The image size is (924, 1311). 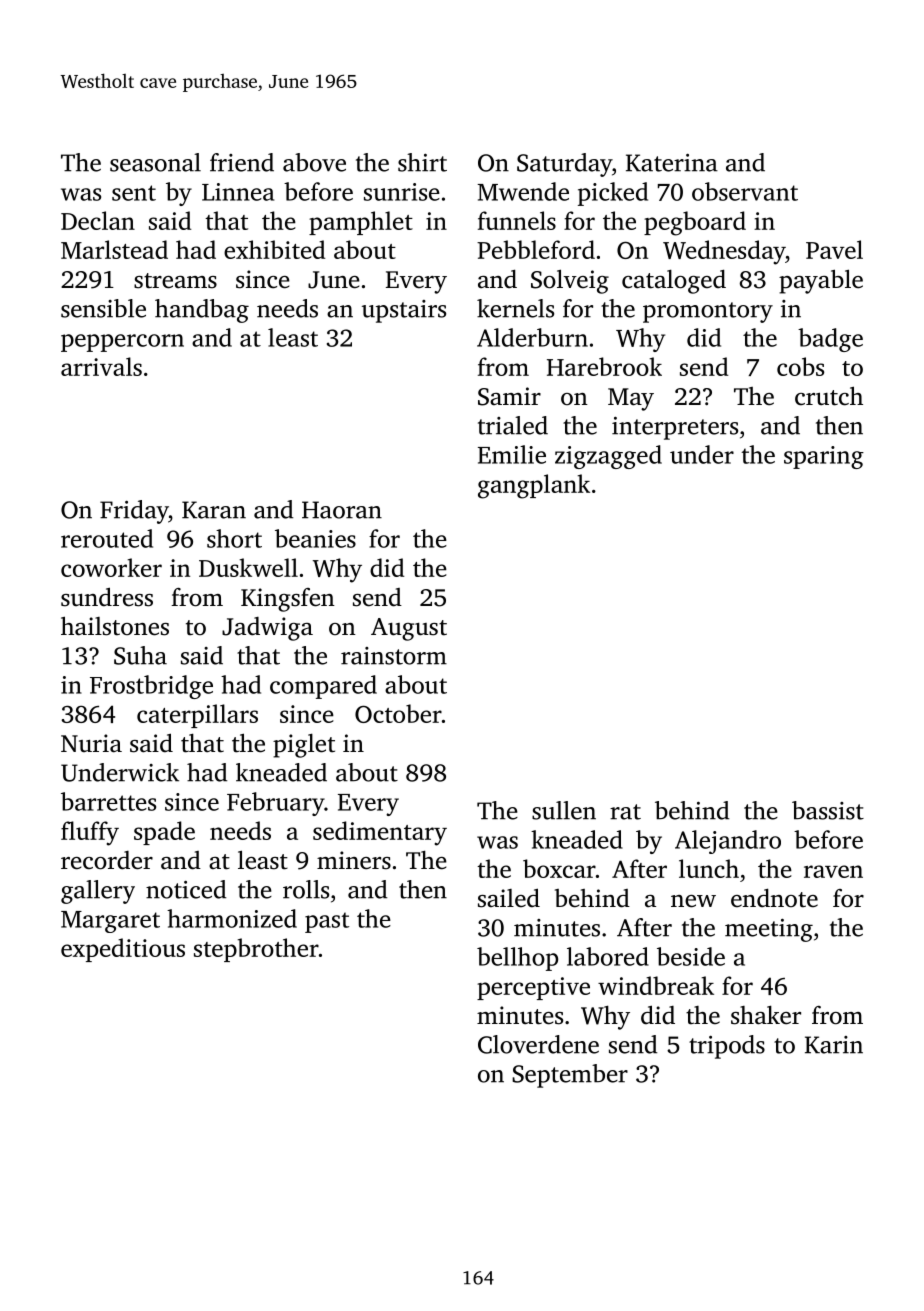 What do you see at coordinates (509, 396) in the image?
I see `Samir` at bounding box center [509, 396].
